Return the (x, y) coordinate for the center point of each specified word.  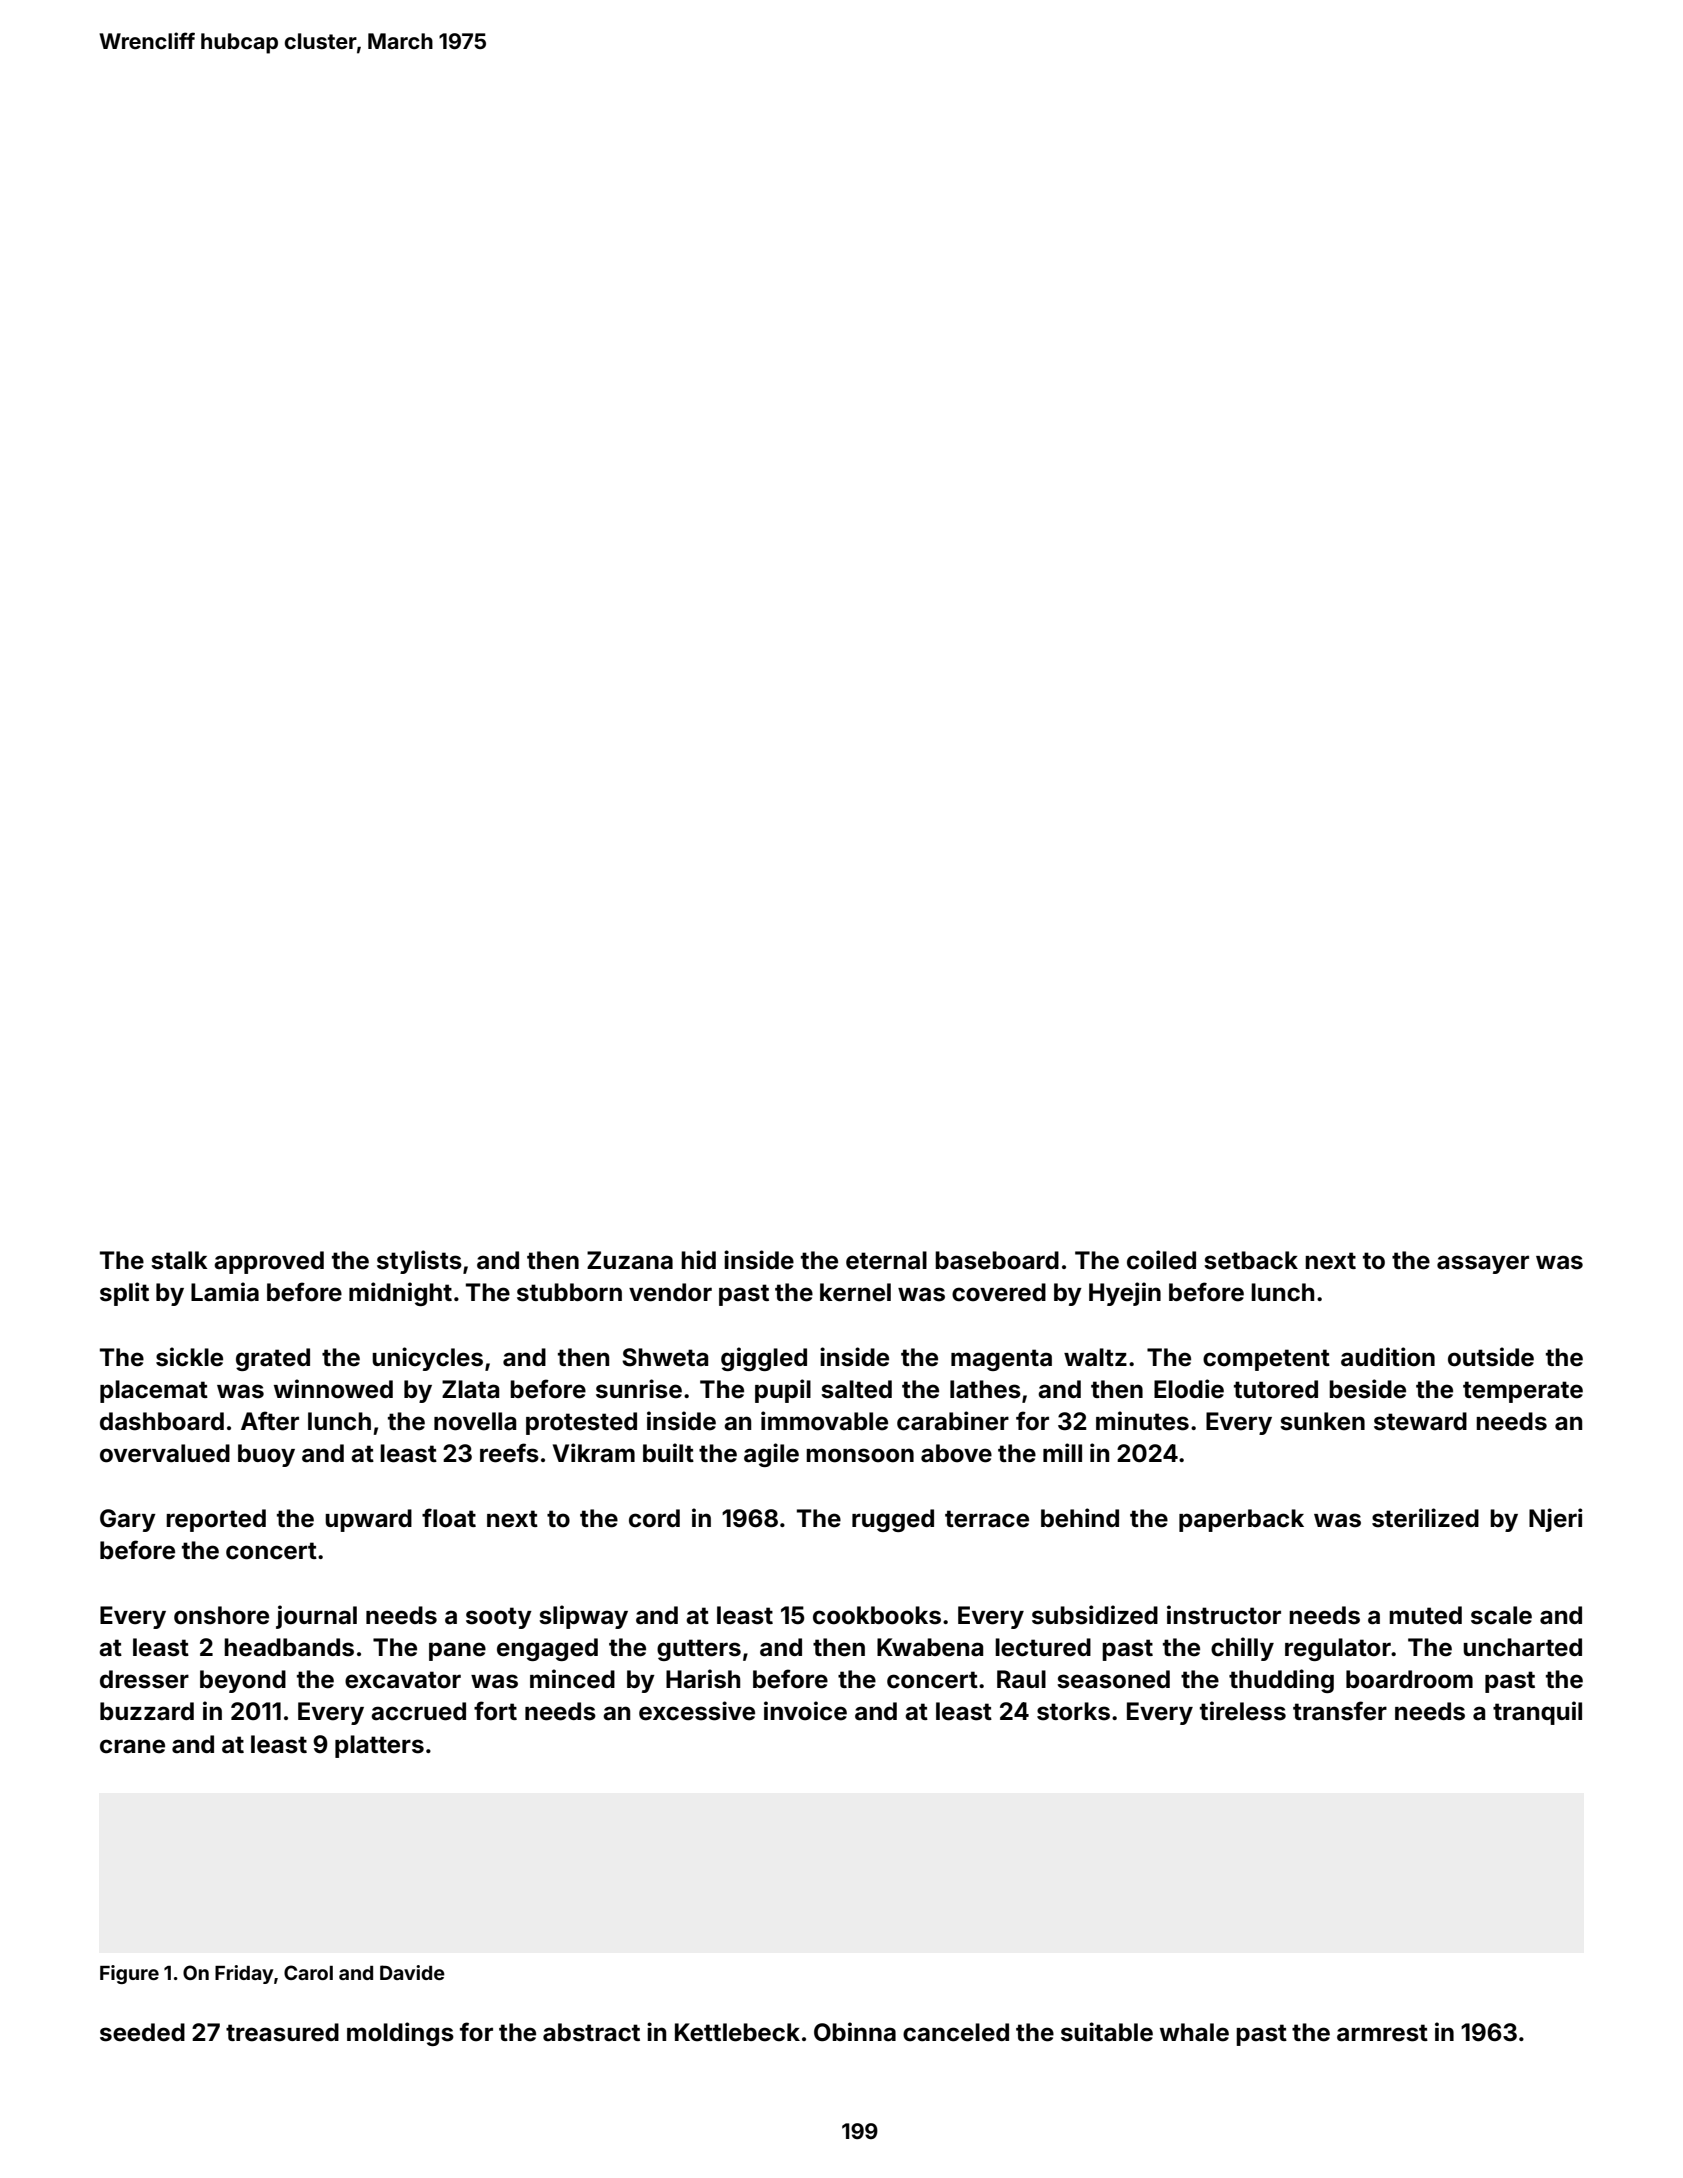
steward (1420, 1421)
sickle (189, 1357)
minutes (1142, 1421)
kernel (855, 1292)
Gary (128, 1520)
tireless (1243, 1711)
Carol (308, 1972)
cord (654, 1518)
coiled (1161, 1260)
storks (1073, 1711)
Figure (129, 1974)
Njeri (1556, 1520)
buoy (266, 1455)
